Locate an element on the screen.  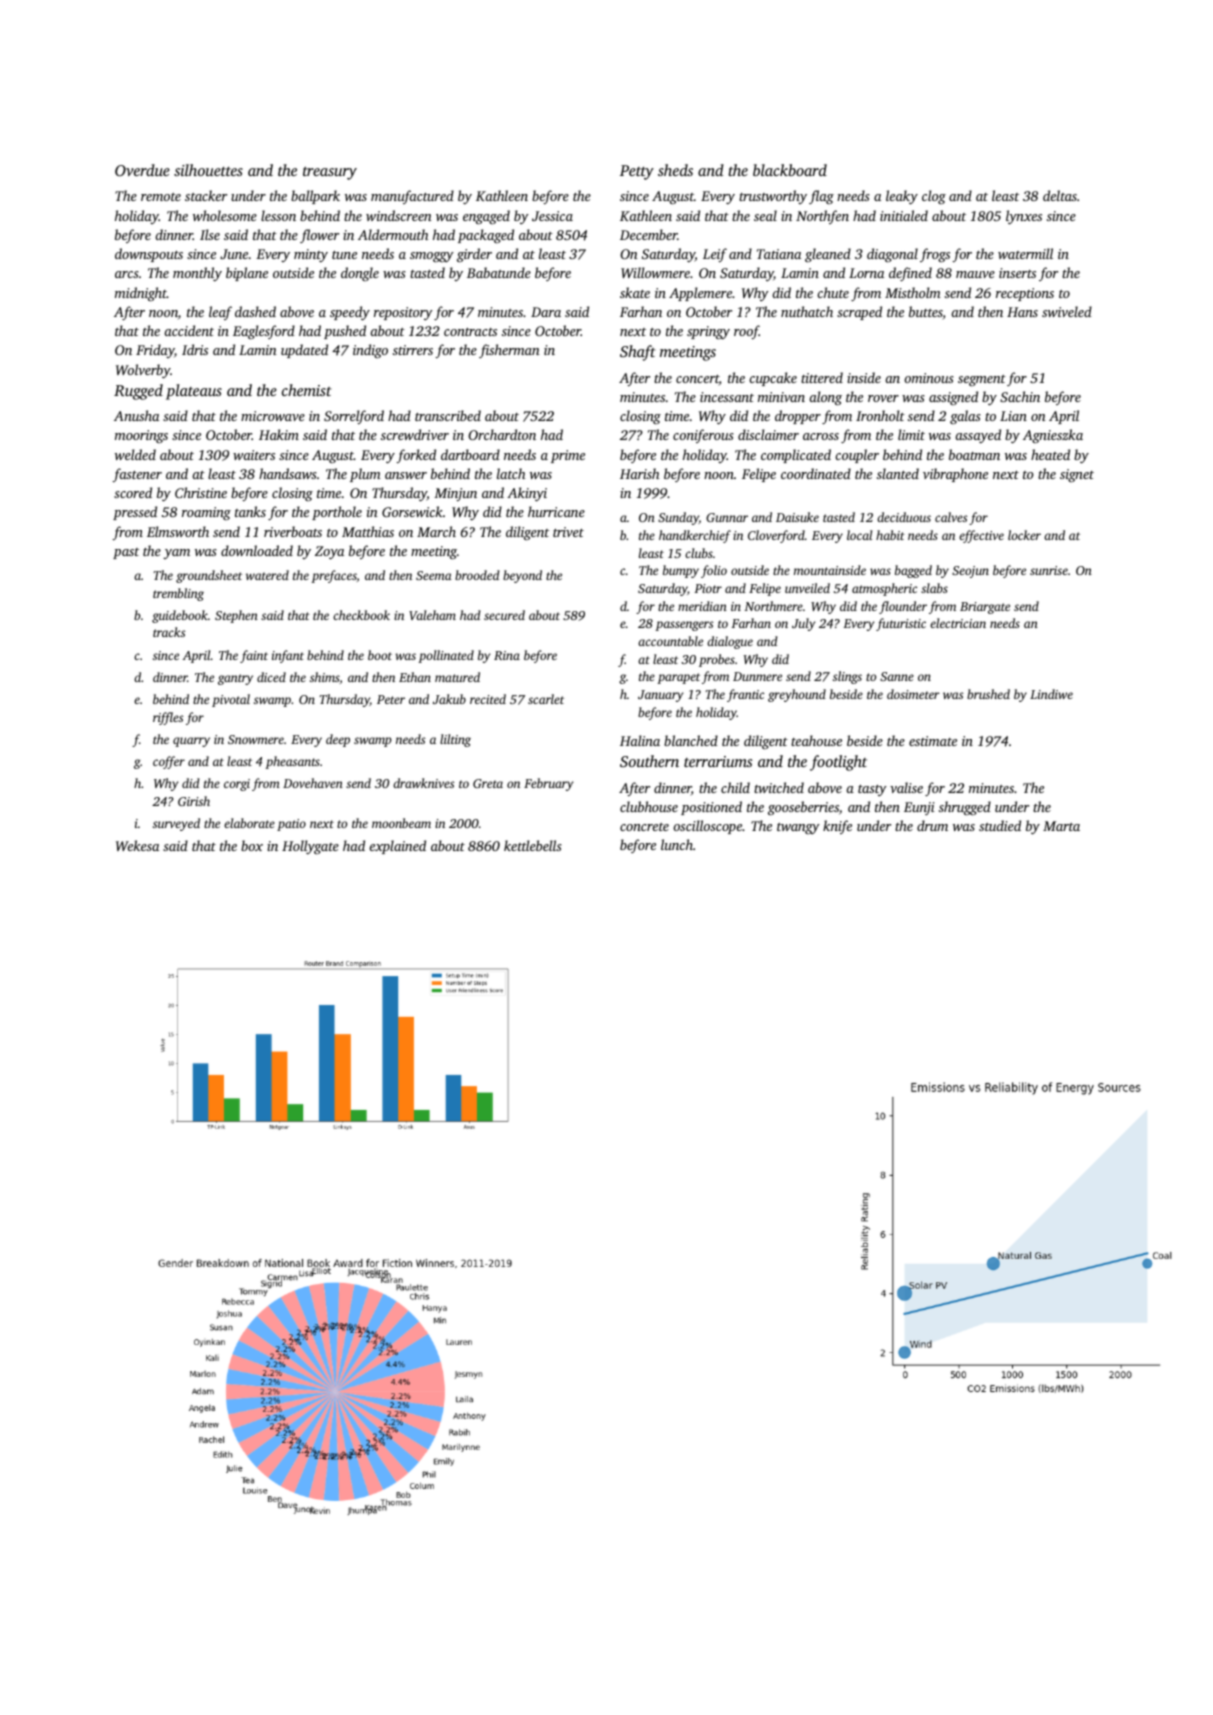
trembling is located at coordinates (178, 594).
